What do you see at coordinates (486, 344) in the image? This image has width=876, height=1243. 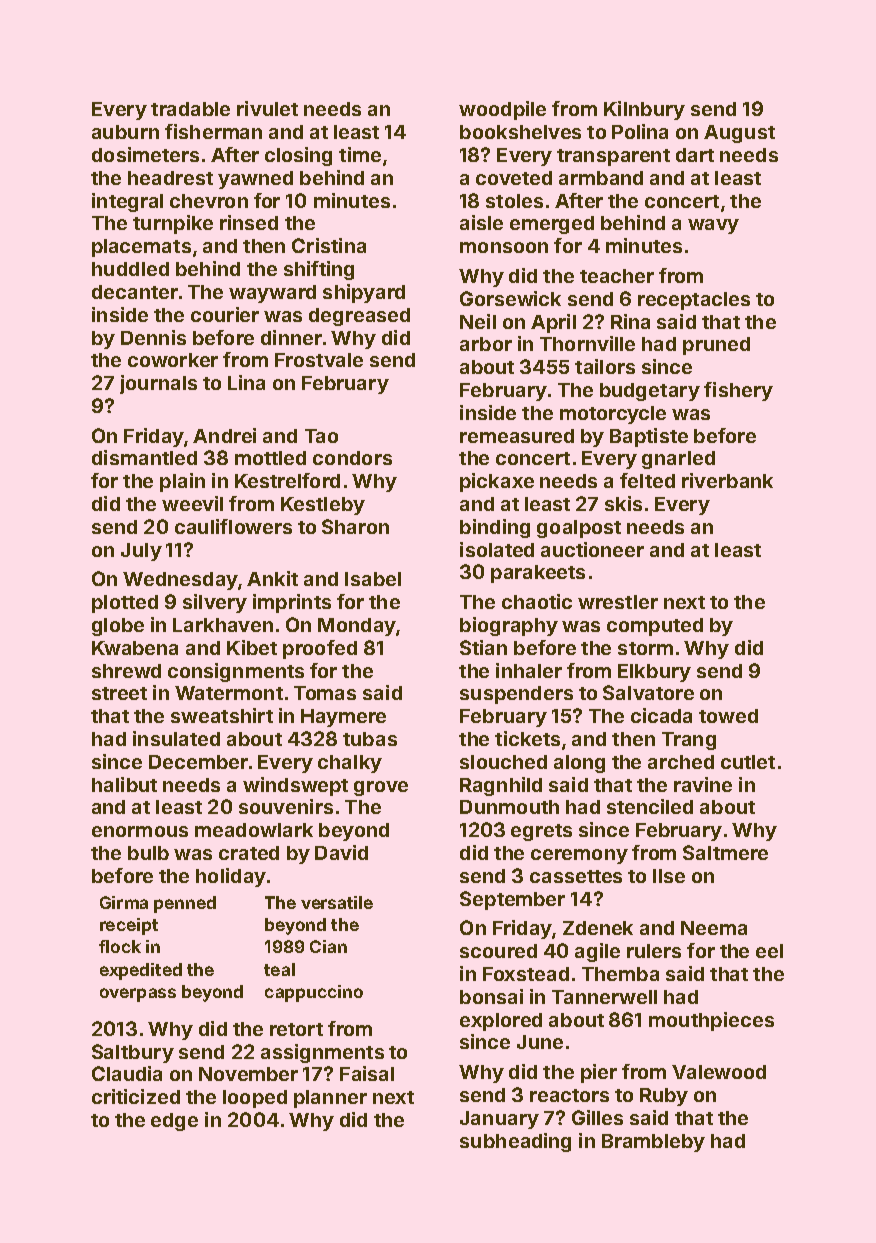 I see `arbor` at bounding box center [486, 344].
